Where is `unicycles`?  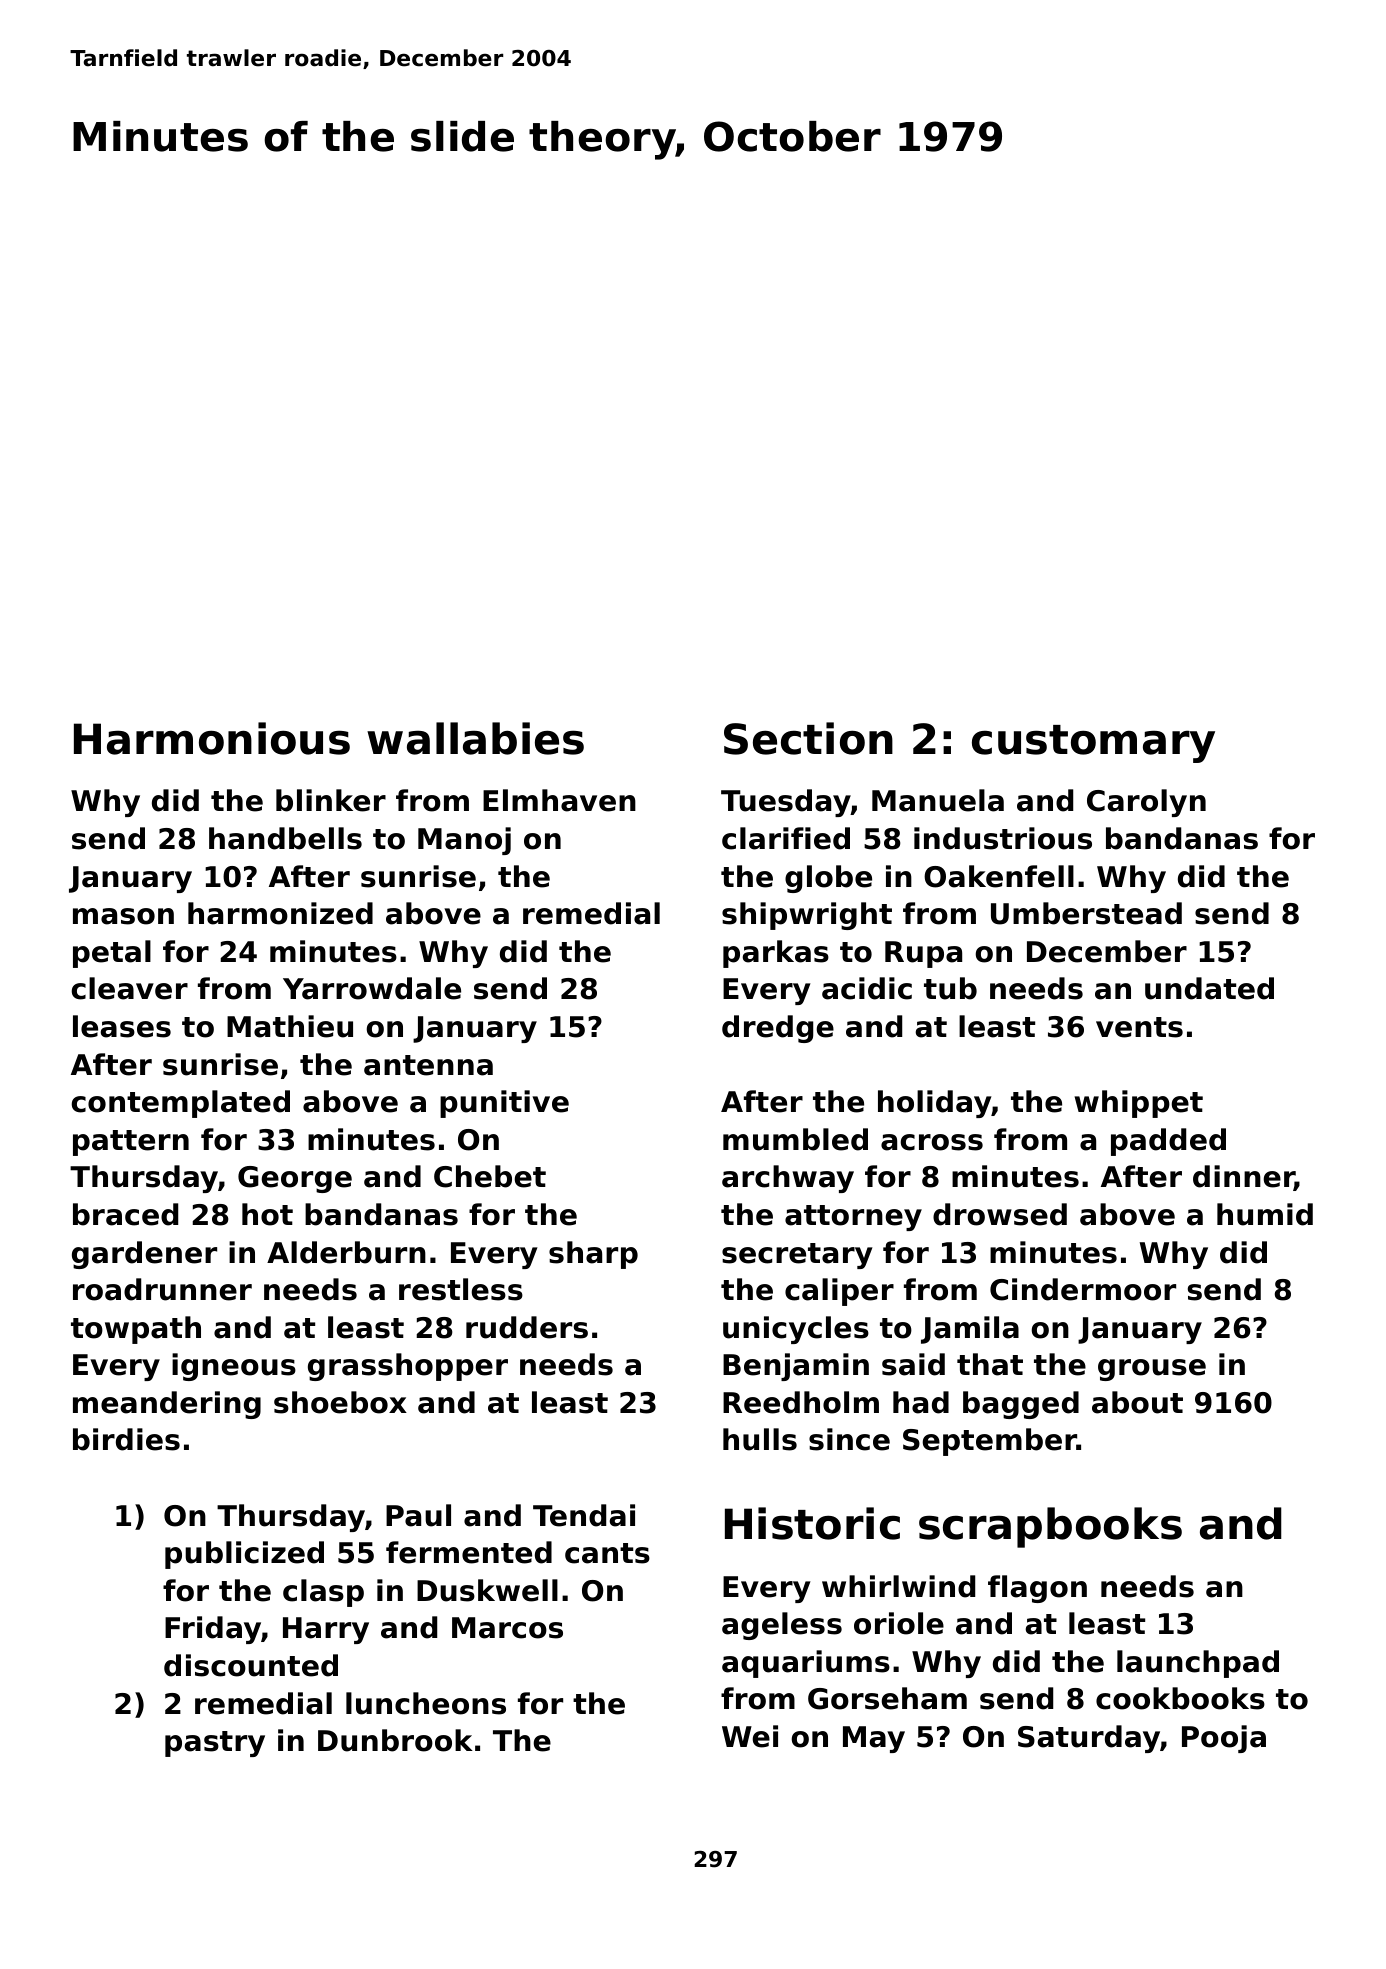
unicycles is located at coordinates (796, 1330).
